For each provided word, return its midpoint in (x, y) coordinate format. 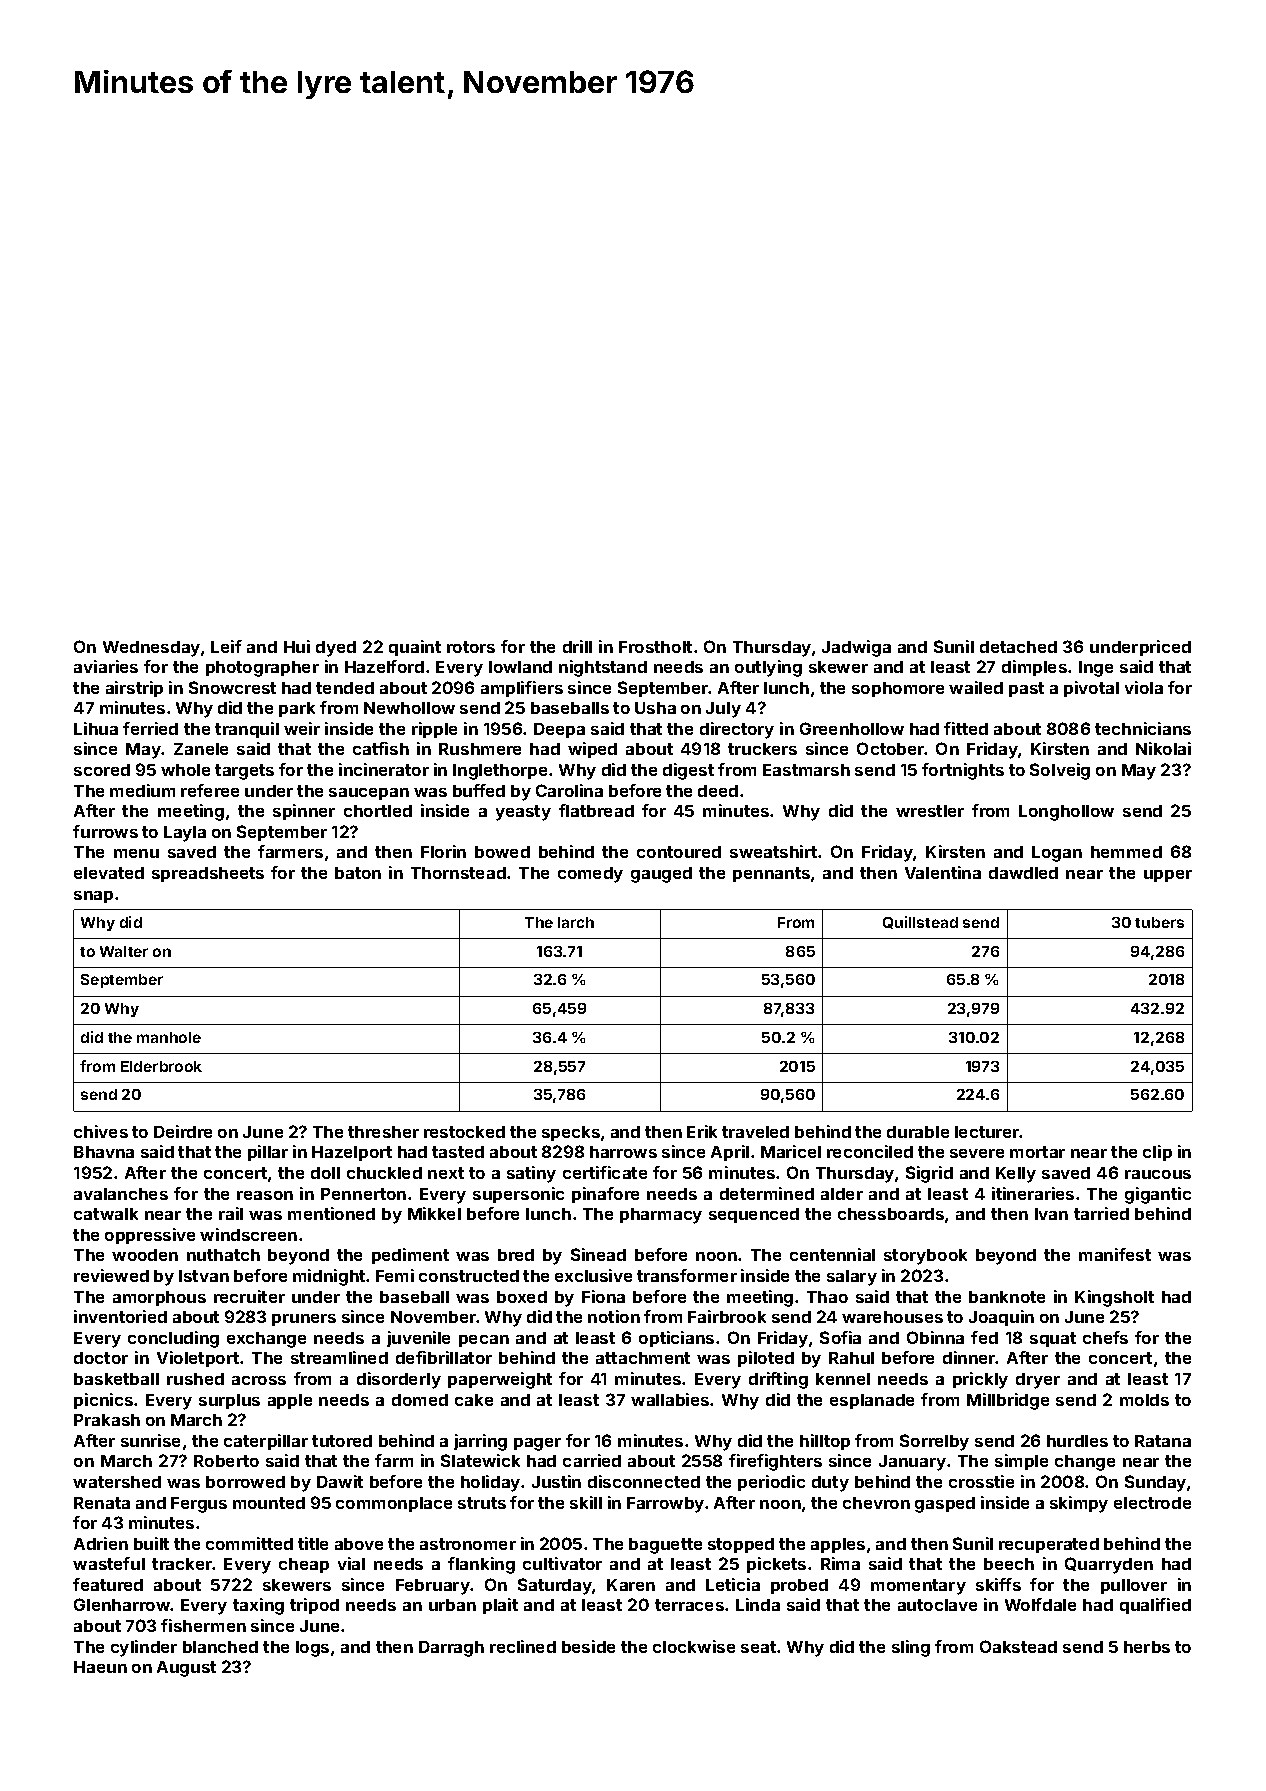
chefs (1105, 1337)
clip (1157, 1153)
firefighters (775, 1462)
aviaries (106, 666)
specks (571, 1133)
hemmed (1126, 852)
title (313, 1543)
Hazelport (352, 1153)
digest (688, 771)
